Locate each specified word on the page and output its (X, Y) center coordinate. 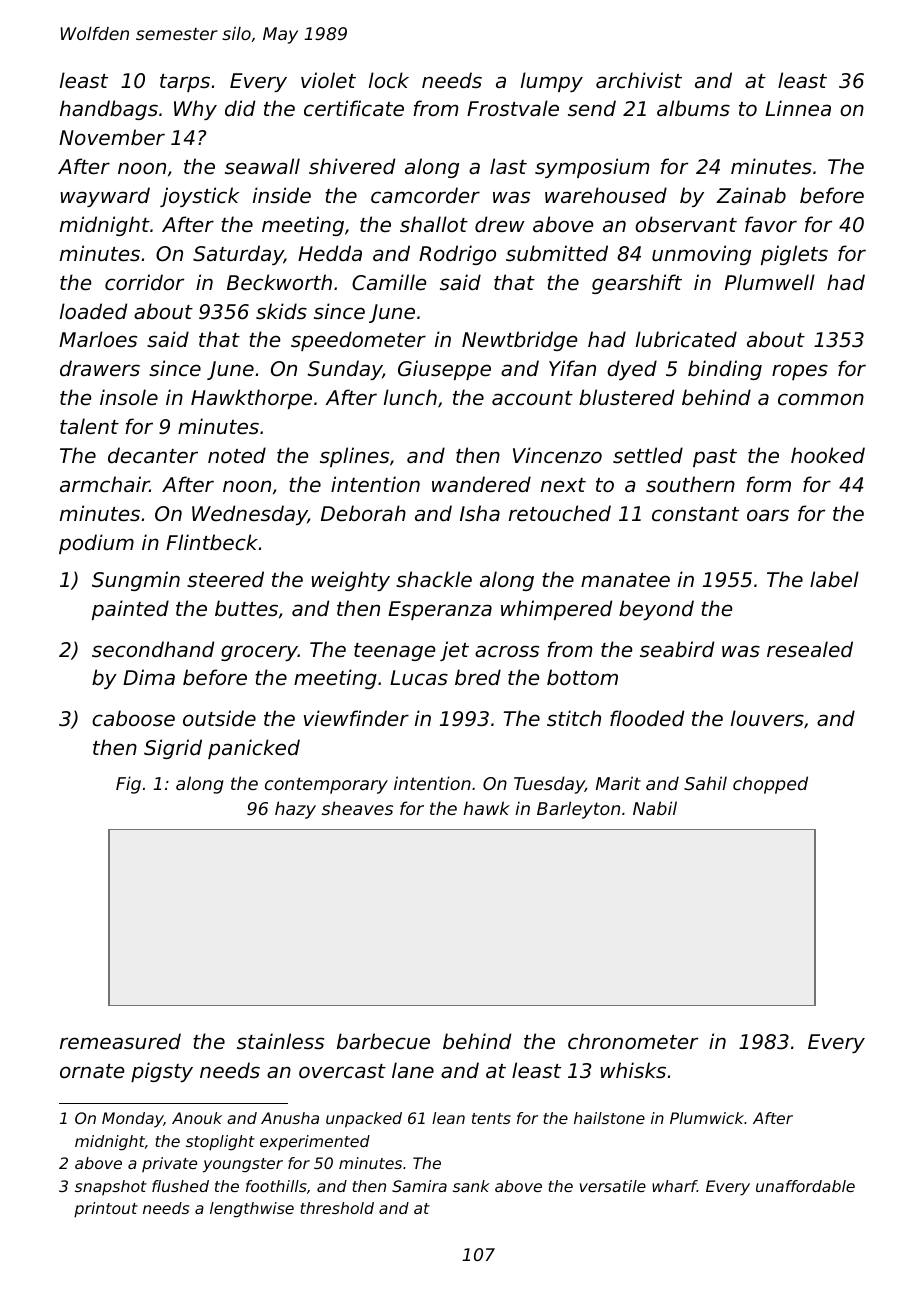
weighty (351, 581)
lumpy (552, 82)
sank (471, 1186)
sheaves (357, 808)
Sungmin (136, 581)
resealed (810, 649)
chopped (770, 785)
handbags (109, 110)
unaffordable (805, 1186)
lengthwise (252, 1210)
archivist (639, 80)
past (715, 458)
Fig (128, 785)
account (532, 398)
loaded (93, 311)
